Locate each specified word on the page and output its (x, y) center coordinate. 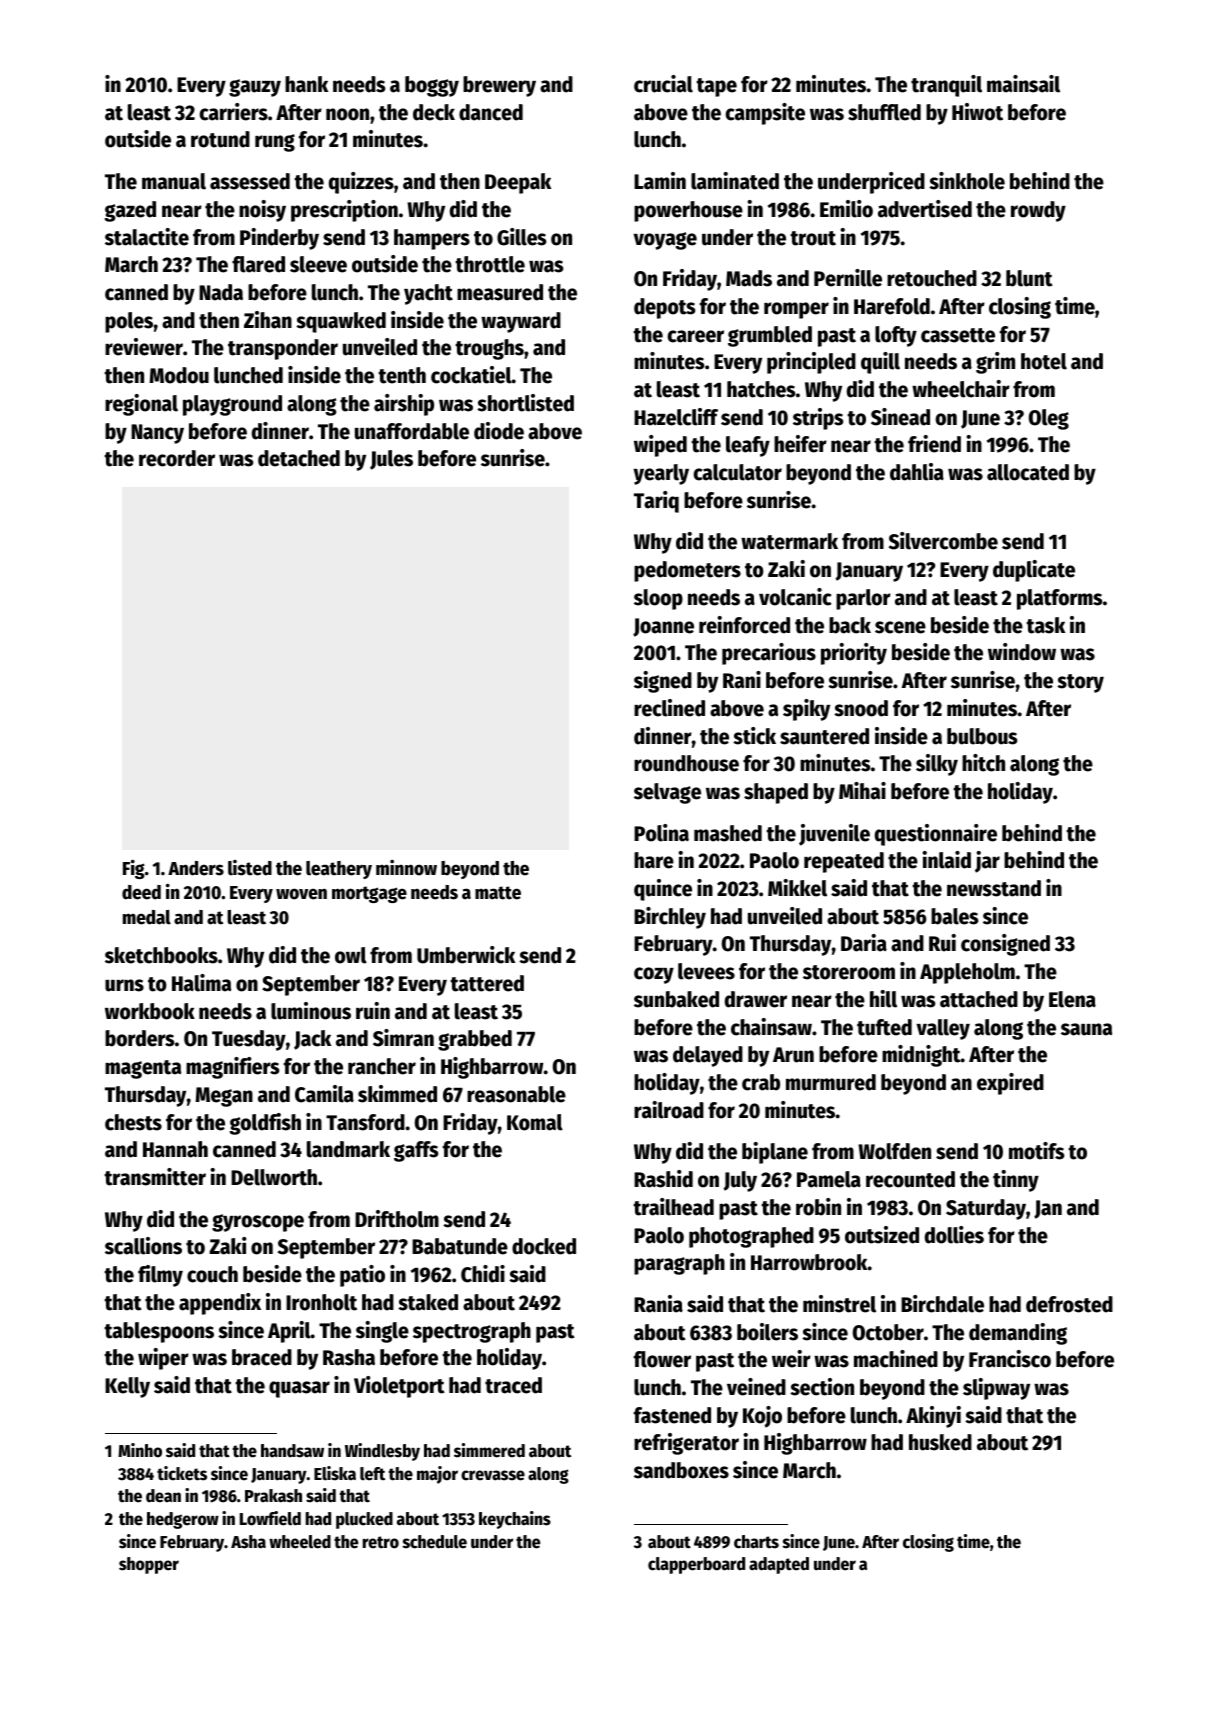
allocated (1028, 472)
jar (987, 862)
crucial (663, 84)
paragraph (679, 1264)
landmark (348, 1149)
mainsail (1023, 84)
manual (174, 181)
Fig (134, 869)
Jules (391, 460)
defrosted (1069, 1304)
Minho (140, 1450)
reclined (669, 708)
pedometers (687, 571)
